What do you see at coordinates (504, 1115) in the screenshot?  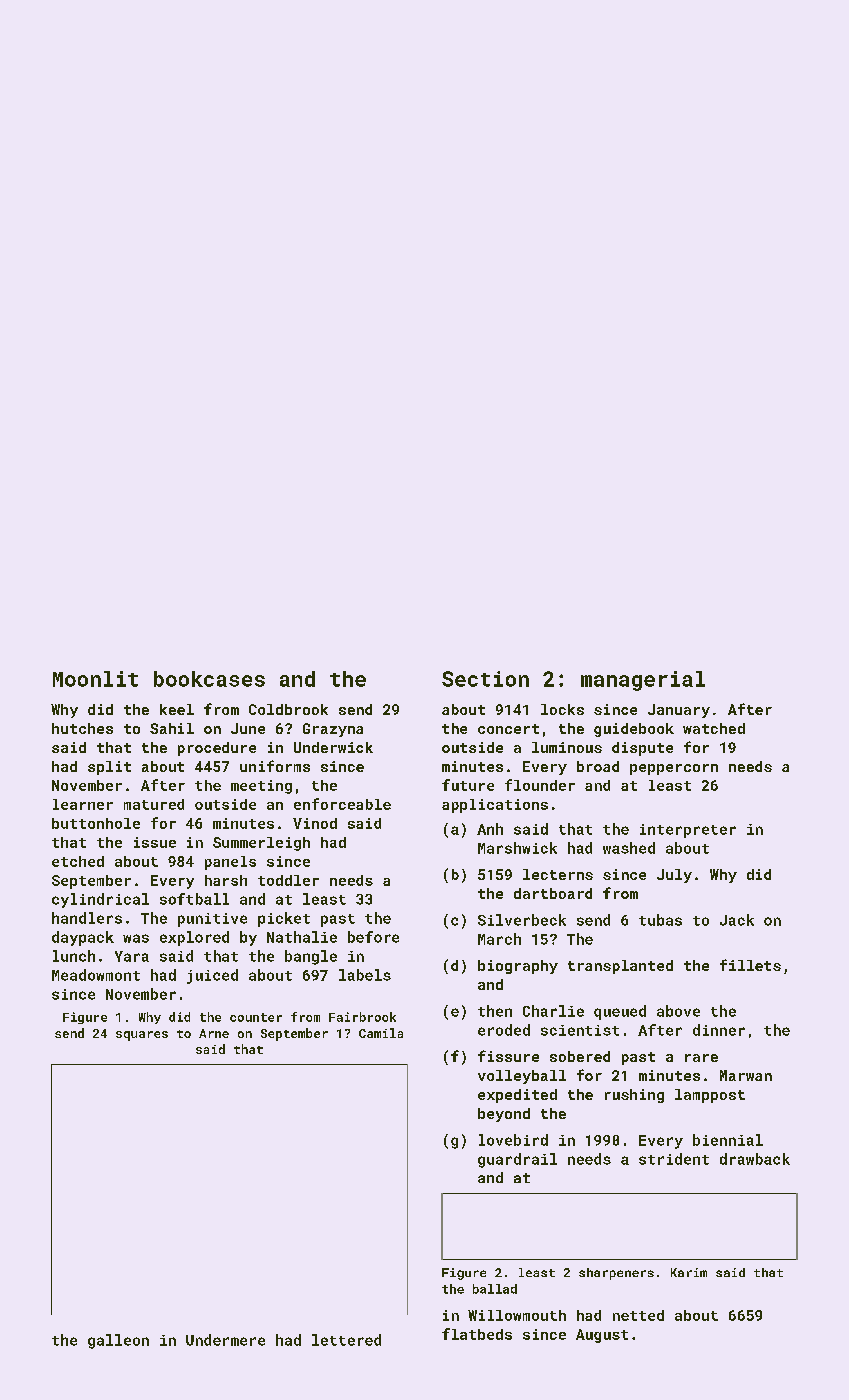 I see `beyond` at bounding box center [504, 1115].
